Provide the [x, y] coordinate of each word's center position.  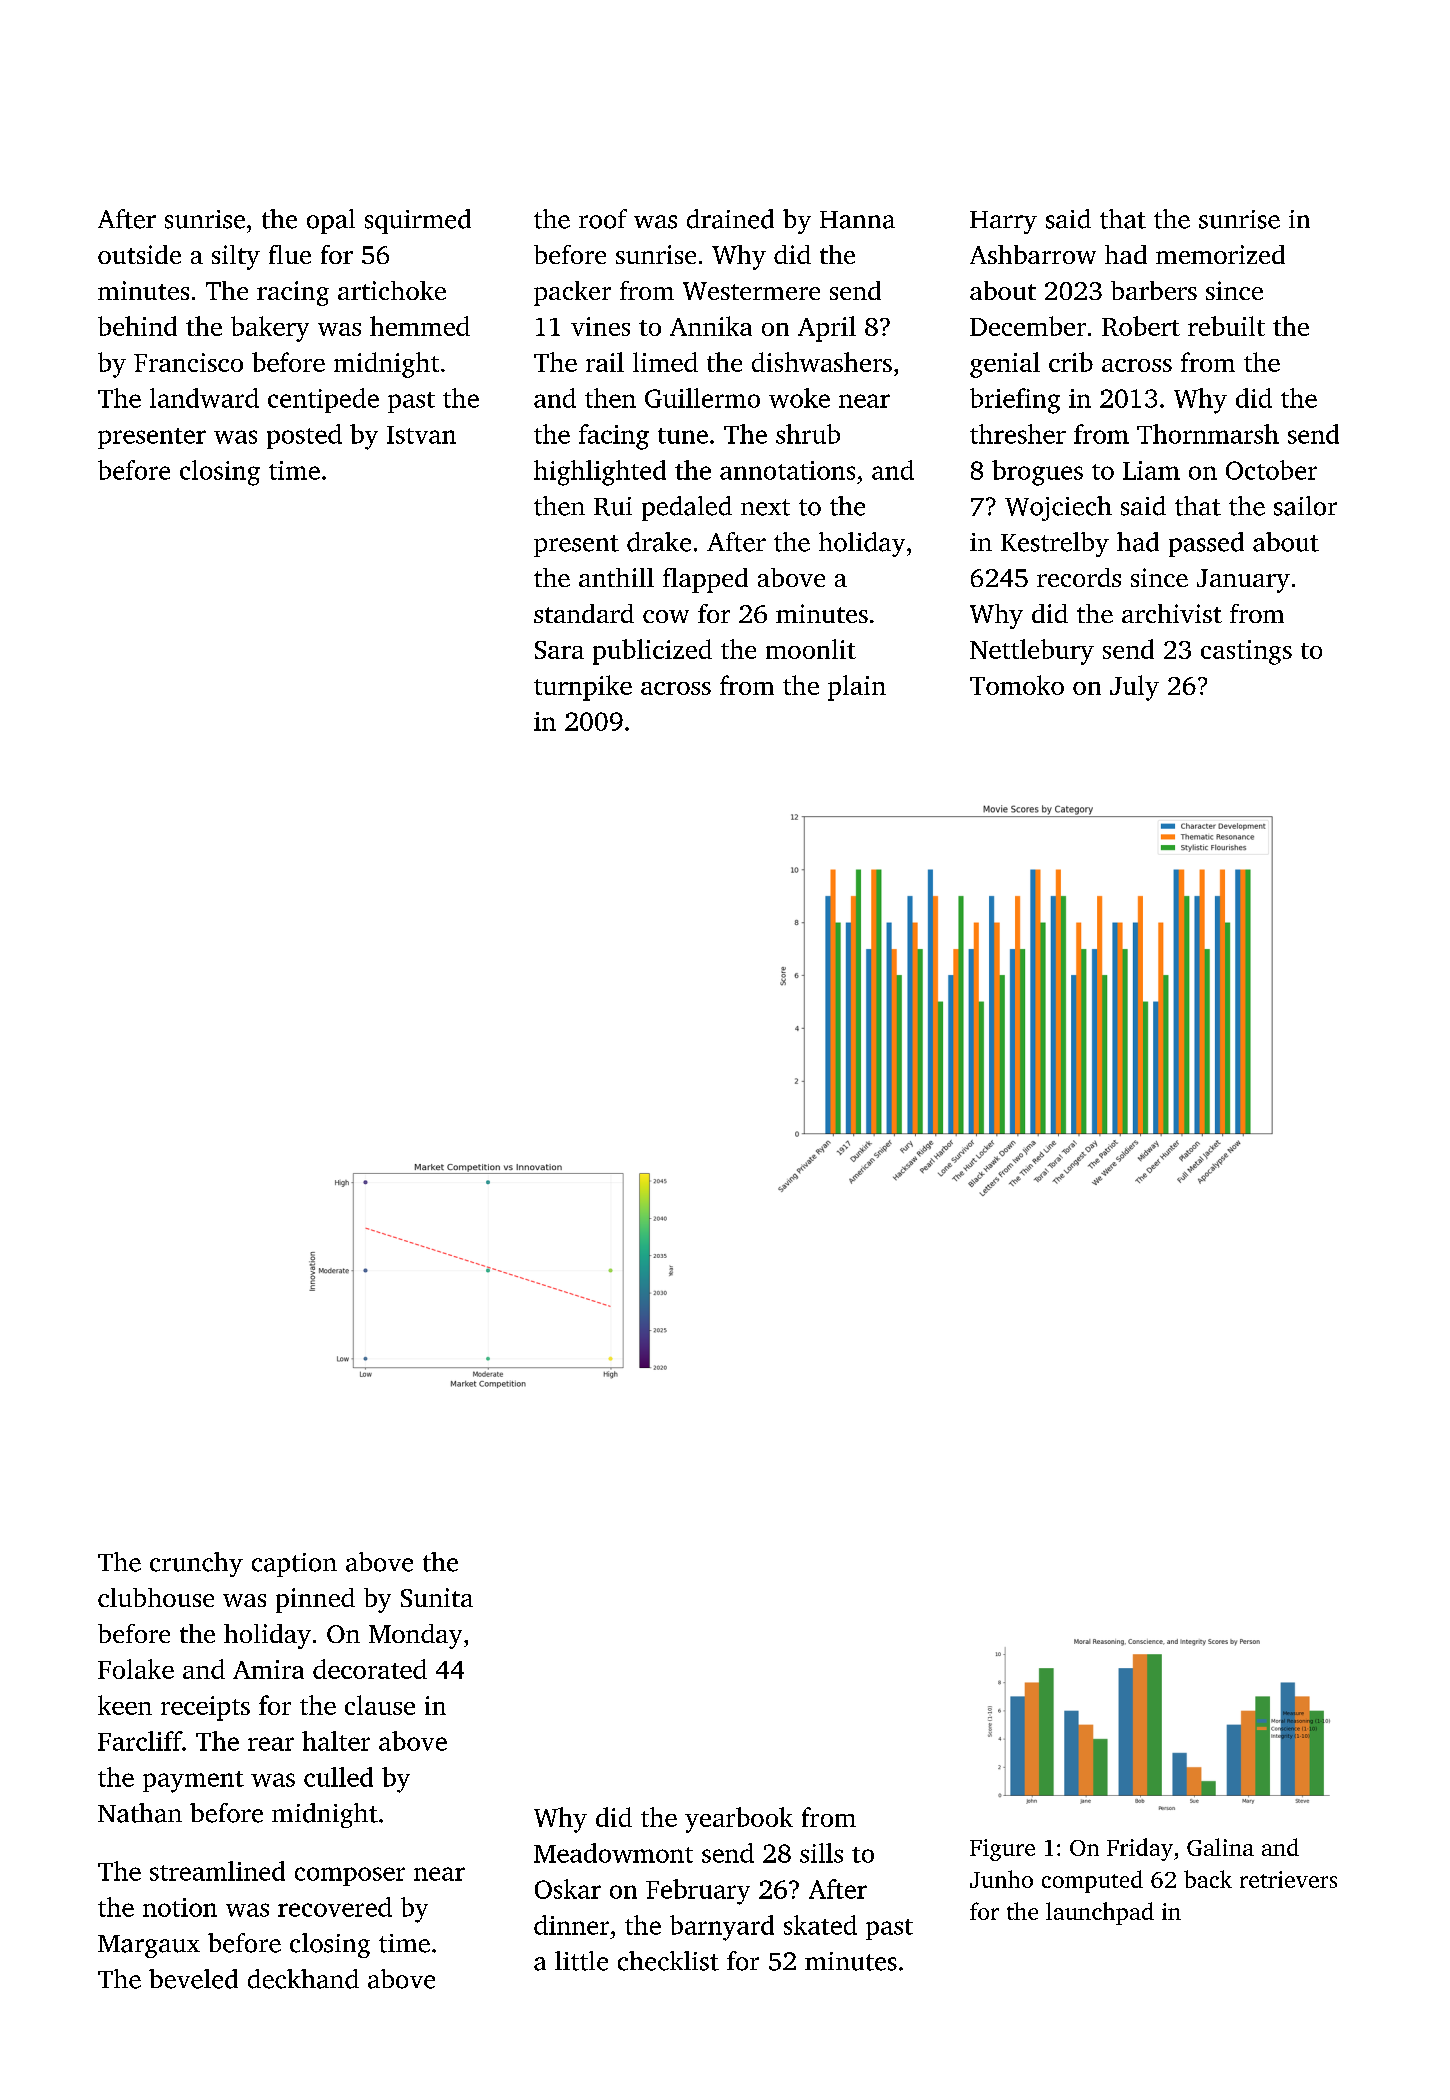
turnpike [583, 688]
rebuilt [1226, 326]
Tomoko [1017, 685]
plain [857, 688]
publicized [652, 652]
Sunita [437, 1597]
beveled [193, 1979]
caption [294, 1565]
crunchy [196, 1564]
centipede [323, 400]
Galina [1220, 1847]
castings [1246, 652]
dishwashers [822, 362]
